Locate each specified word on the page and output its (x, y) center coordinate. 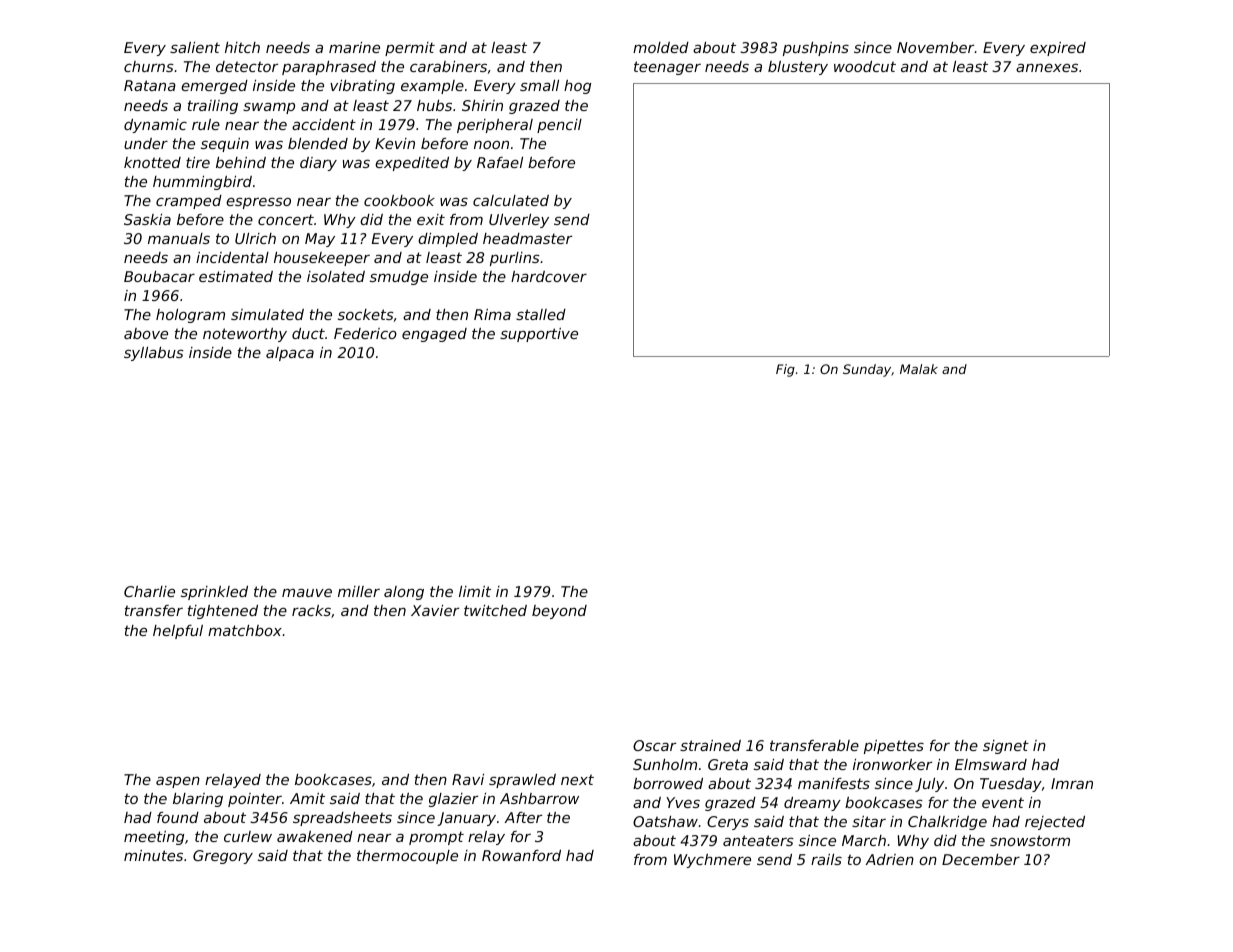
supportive (539, 335)
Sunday (867, 370)
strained (710, 745)
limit (475, 591)
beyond (559, 612)
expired (1058, 49)
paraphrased (329, 68)
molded (661, 47)
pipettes (894, 747)
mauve (307, 593)
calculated (511, 200)
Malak (919, 369)
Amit (307, 798)
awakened (315, 836)
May (320, 240)
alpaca (290, 354)
